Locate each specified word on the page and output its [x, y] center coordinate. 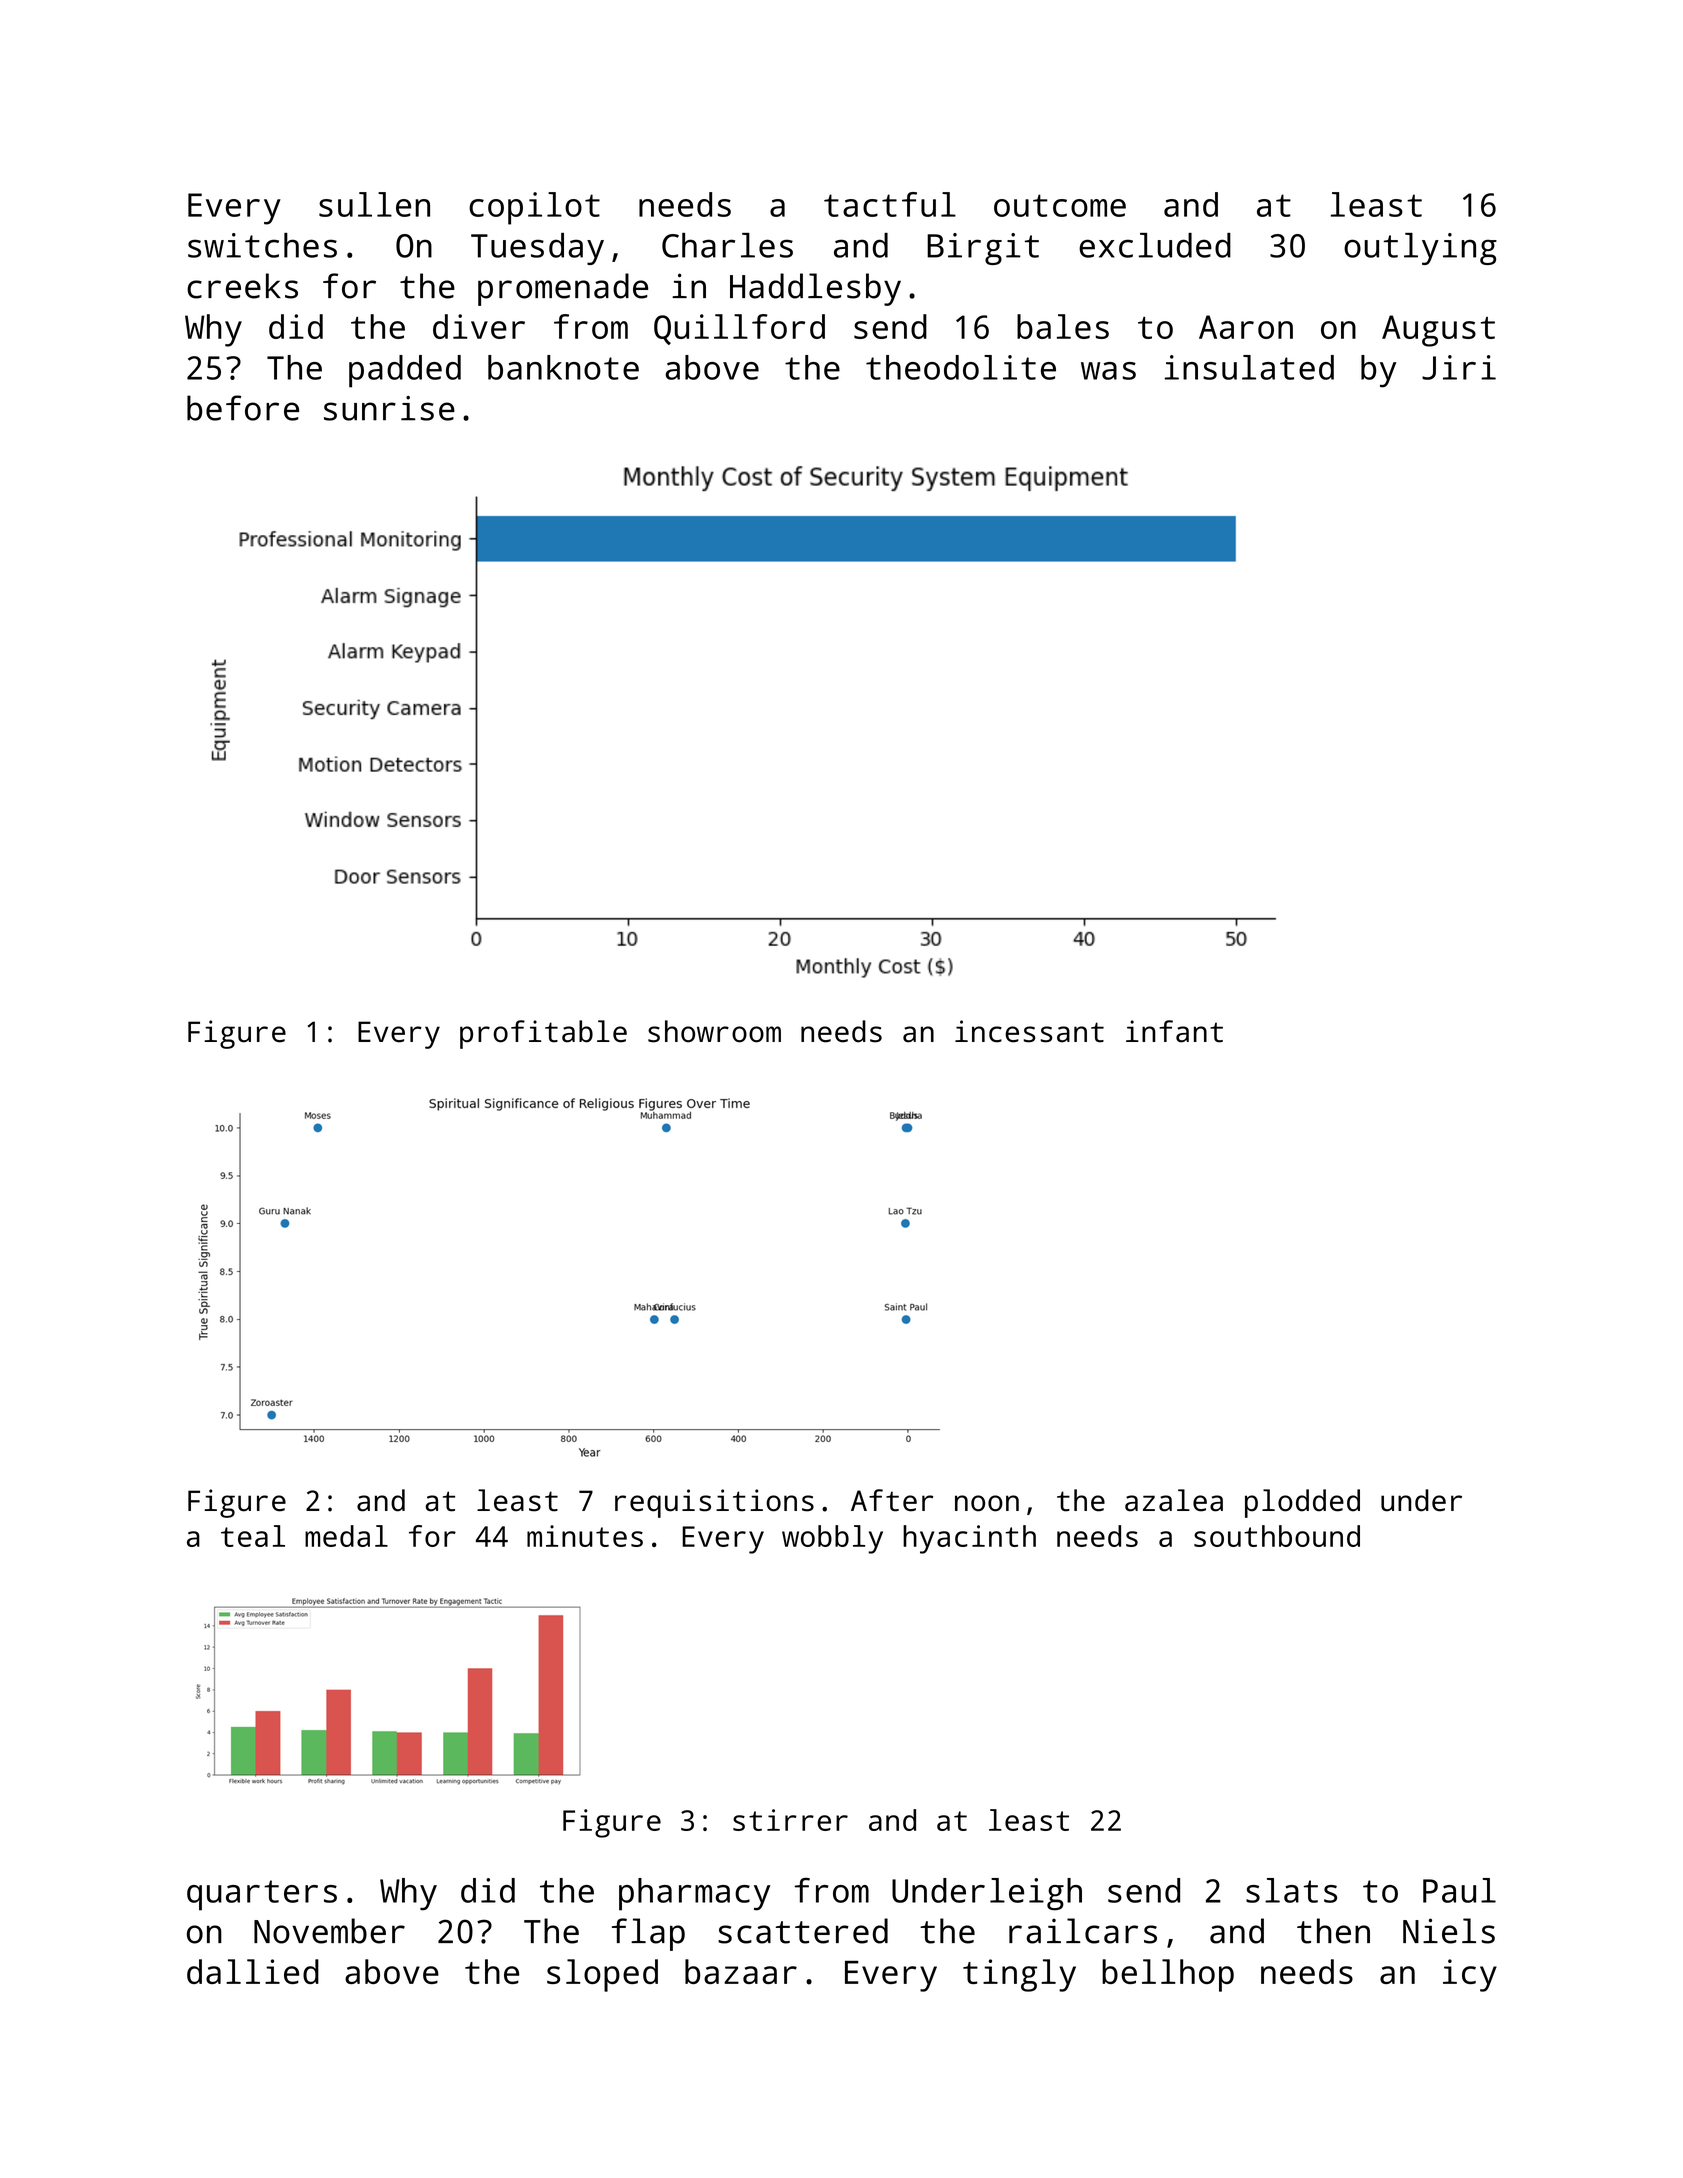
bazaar [741, 1971]
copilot [534, 208]
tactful [890, 204]
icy [1470, 1975]
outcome [1060, 205]
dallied [253, 1971]
